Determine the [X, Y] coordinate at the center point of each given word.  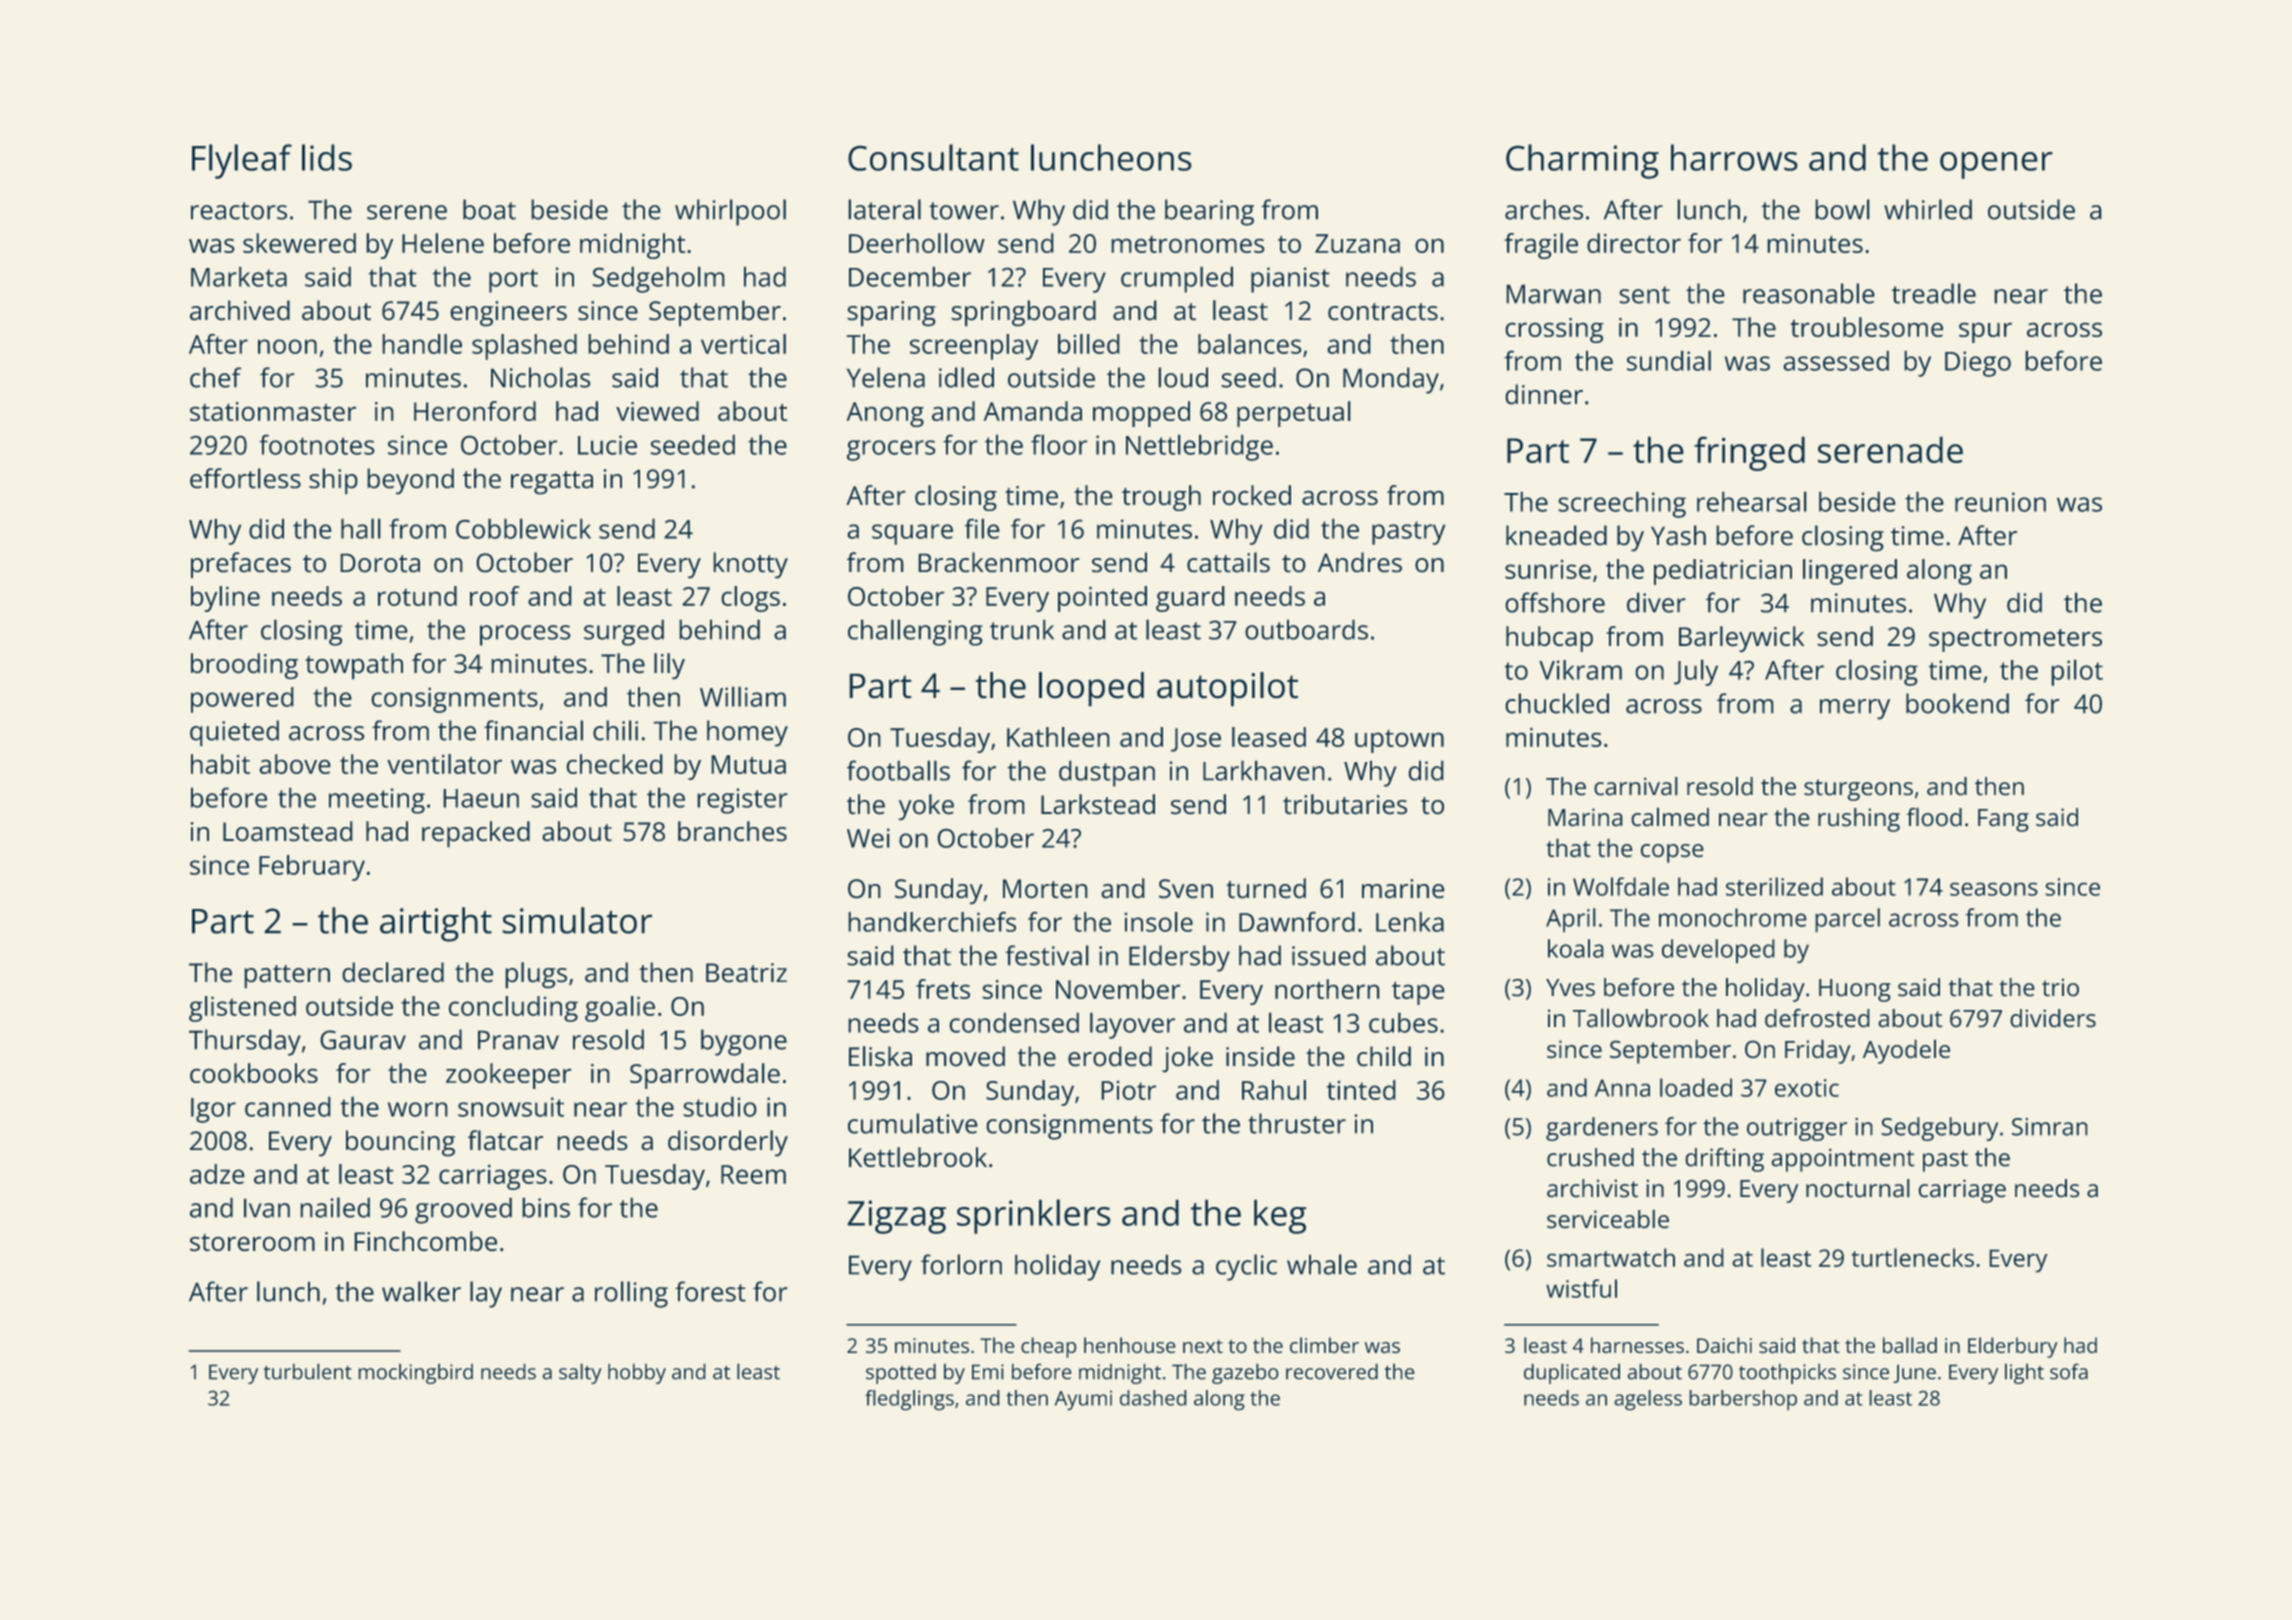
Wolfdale [1621, 886]
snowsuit [511, 1107]
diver [1656, 602]
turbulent [308, 1371]
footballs [898, 770]
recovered [1332, 1371]
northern [1327, 989]
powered [242, 700]
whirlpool [730, 212]
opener [1996, 165]
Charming [1582, 161]
